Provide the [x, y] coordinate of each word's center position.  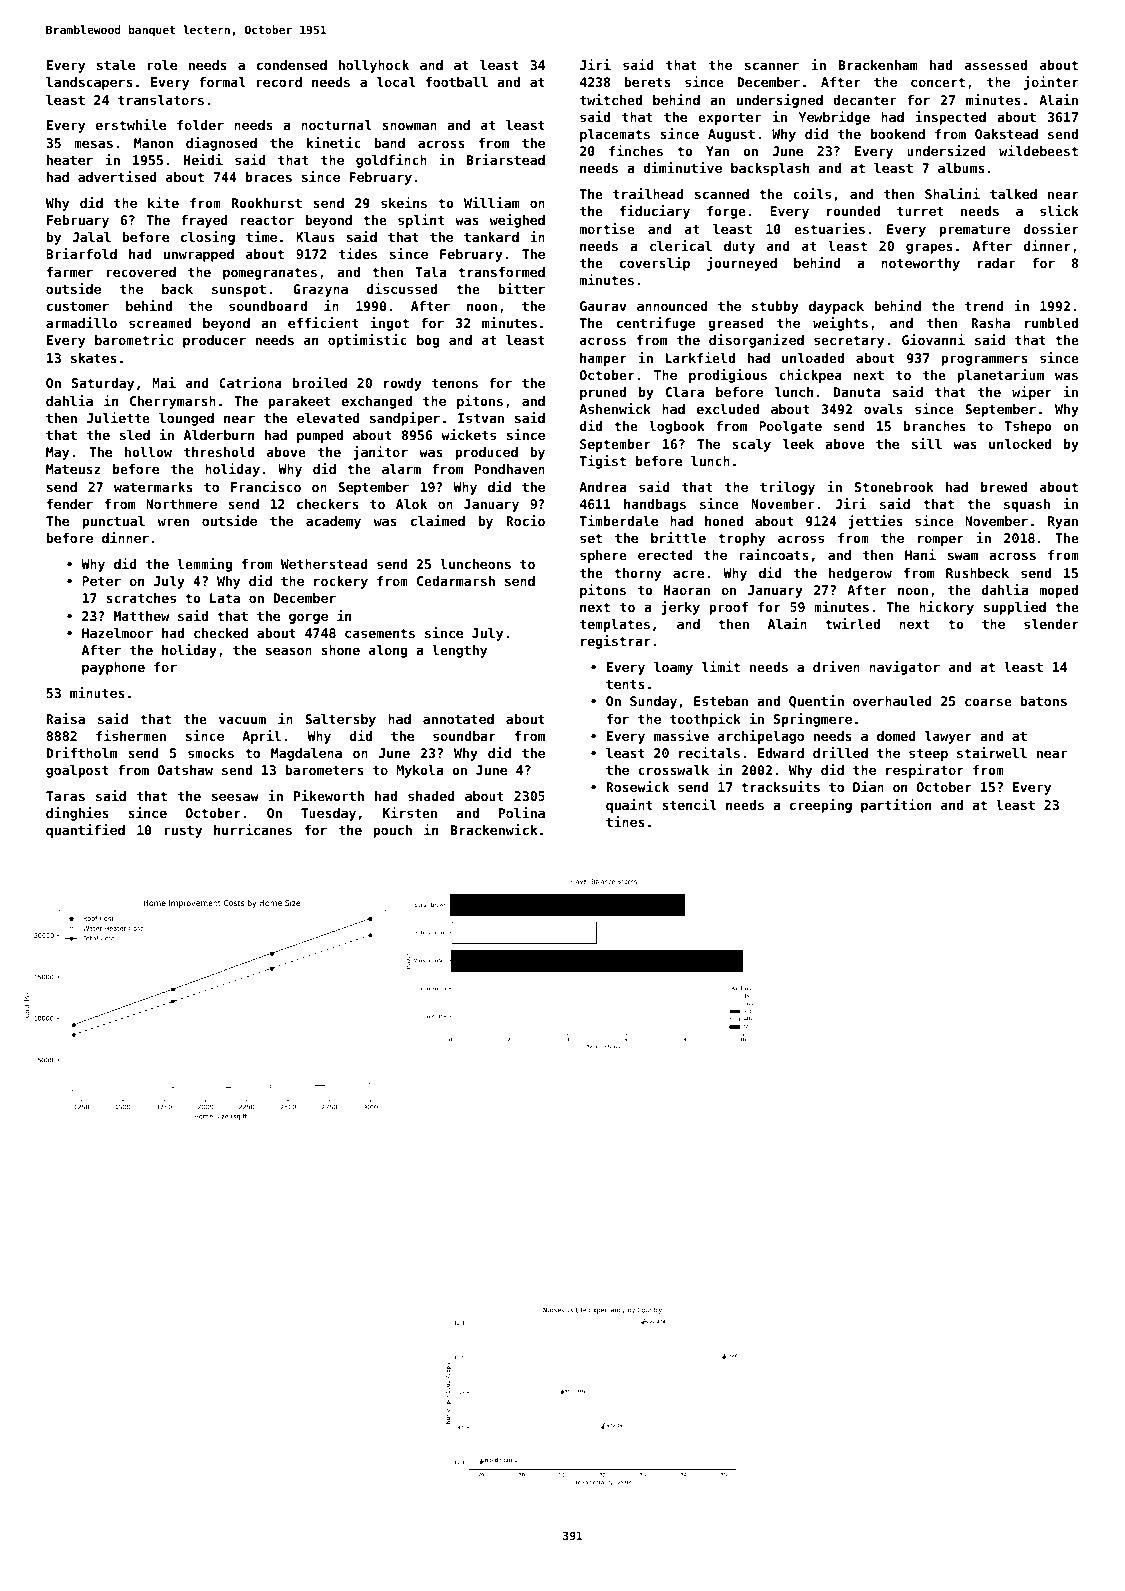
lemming [204, 565]
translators [161, 100]
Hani [920, 554]
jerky [680, 608]
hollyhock [374, 66]
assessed [996, 65]
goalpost [77, 771]
